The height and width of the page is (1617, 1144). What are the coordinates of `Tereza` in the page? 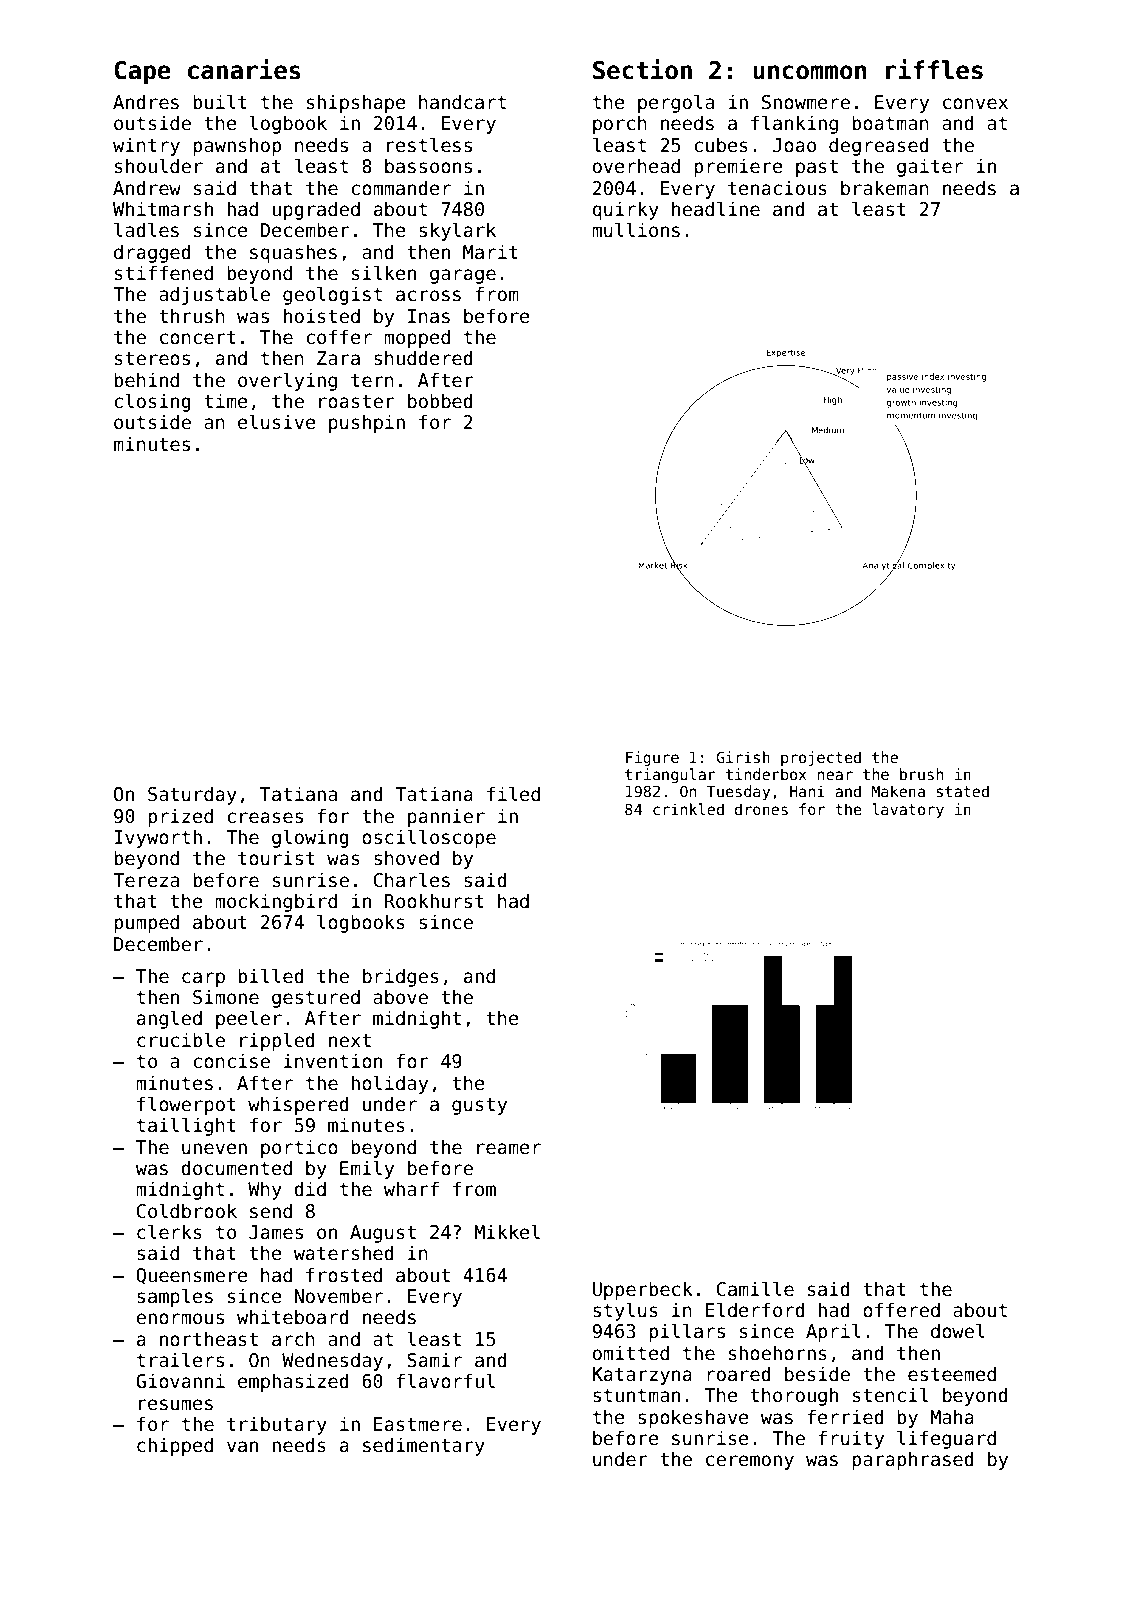 It's located at (146, 880).
